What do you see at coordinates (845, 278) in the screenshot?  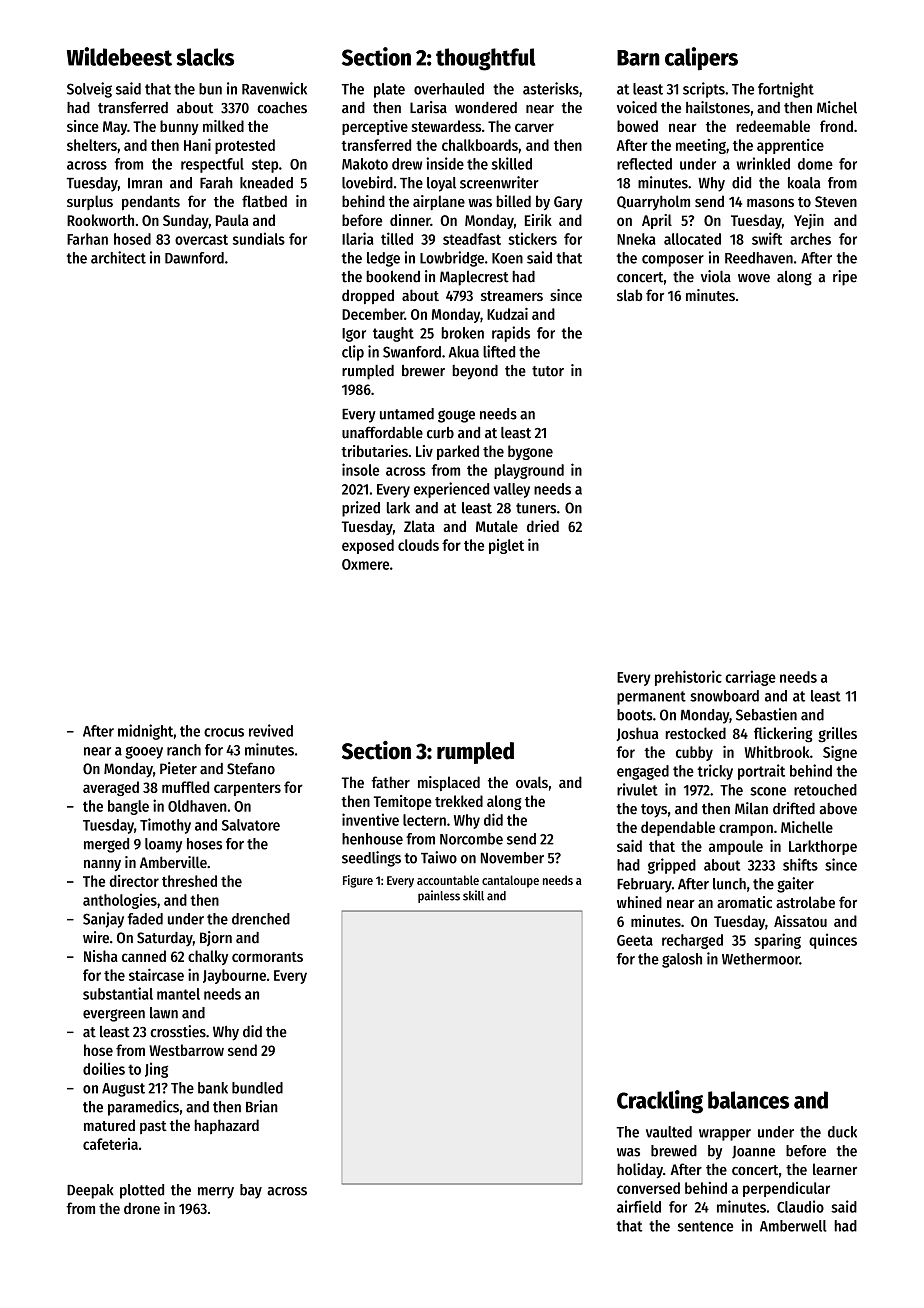 I see `ripe` at bounding box center [845, 278].
